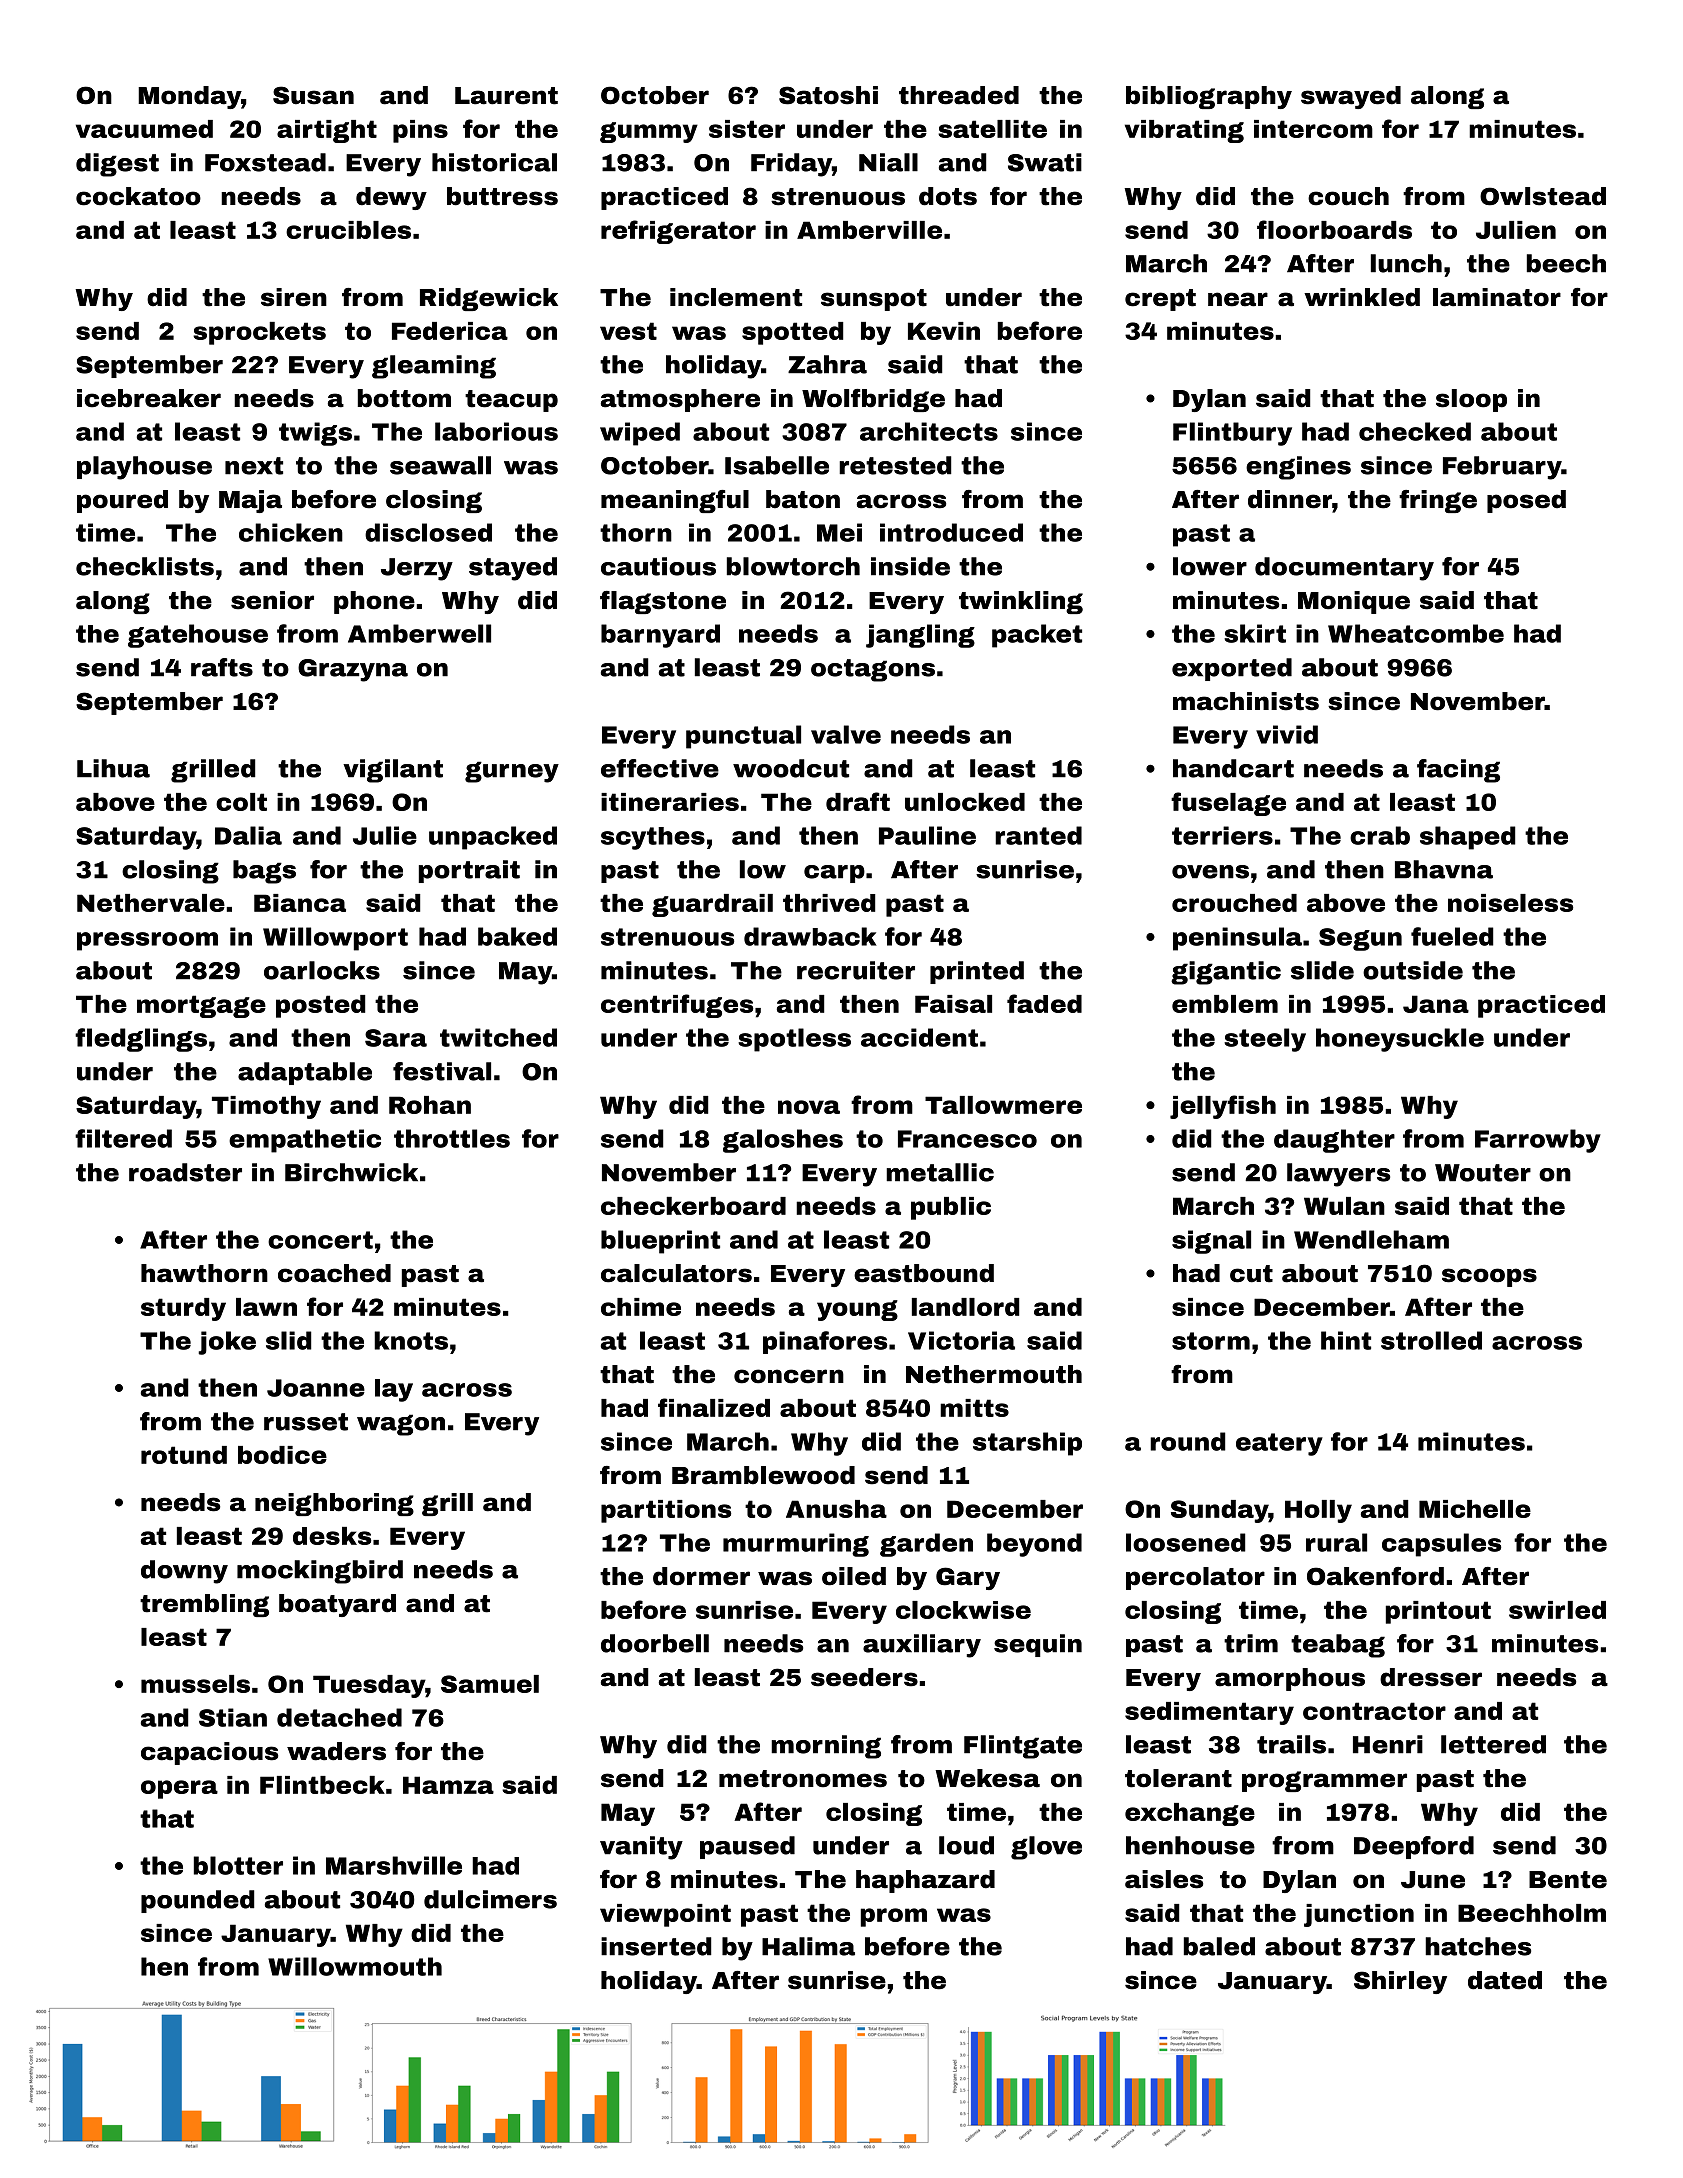 The height and width of the screenshot is (2178, 1683). I want to click on lower, so click(1210, 566).
